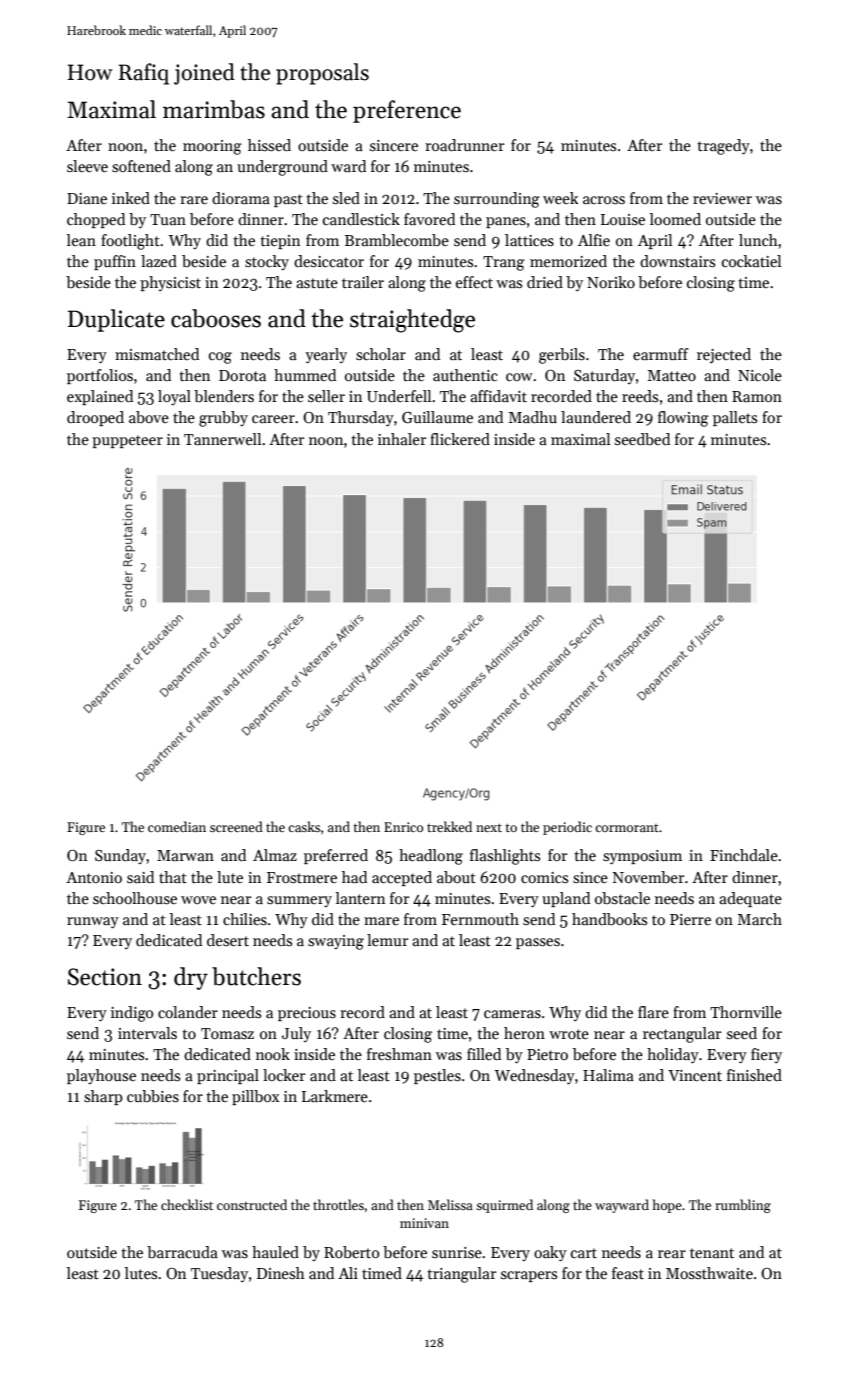  What do you see at coordinates (667, 1206) in the screenshot?
I see `hope` at bounding box center [667, 1206].
